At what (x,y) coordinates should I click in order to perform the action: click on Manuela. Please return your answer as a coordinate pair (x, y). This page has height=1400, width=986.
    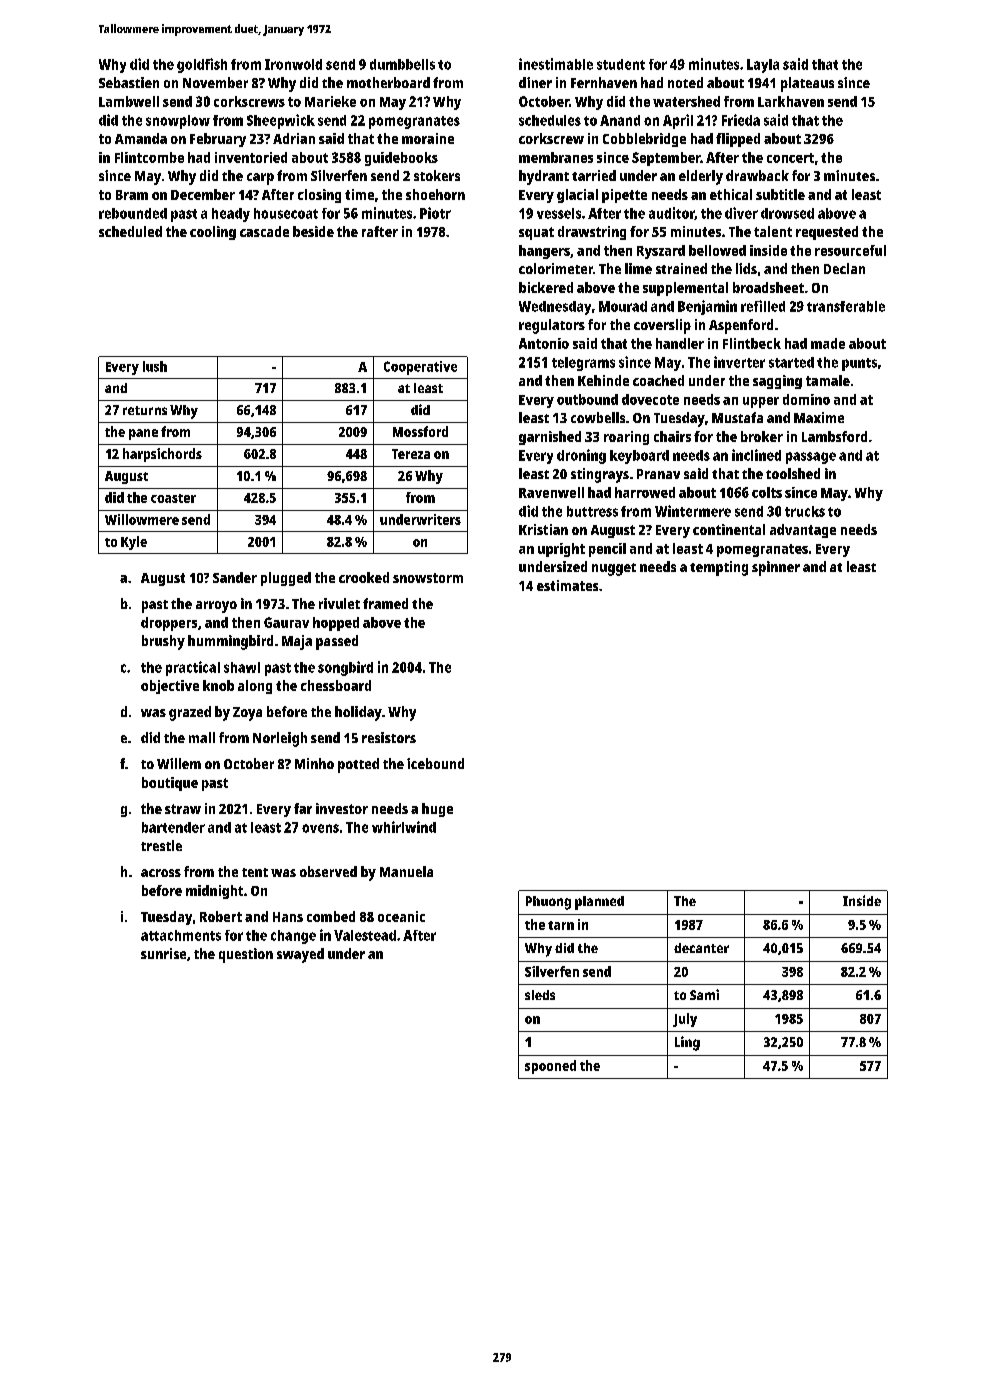
    Looking at the image, I should click on (406, 871).
